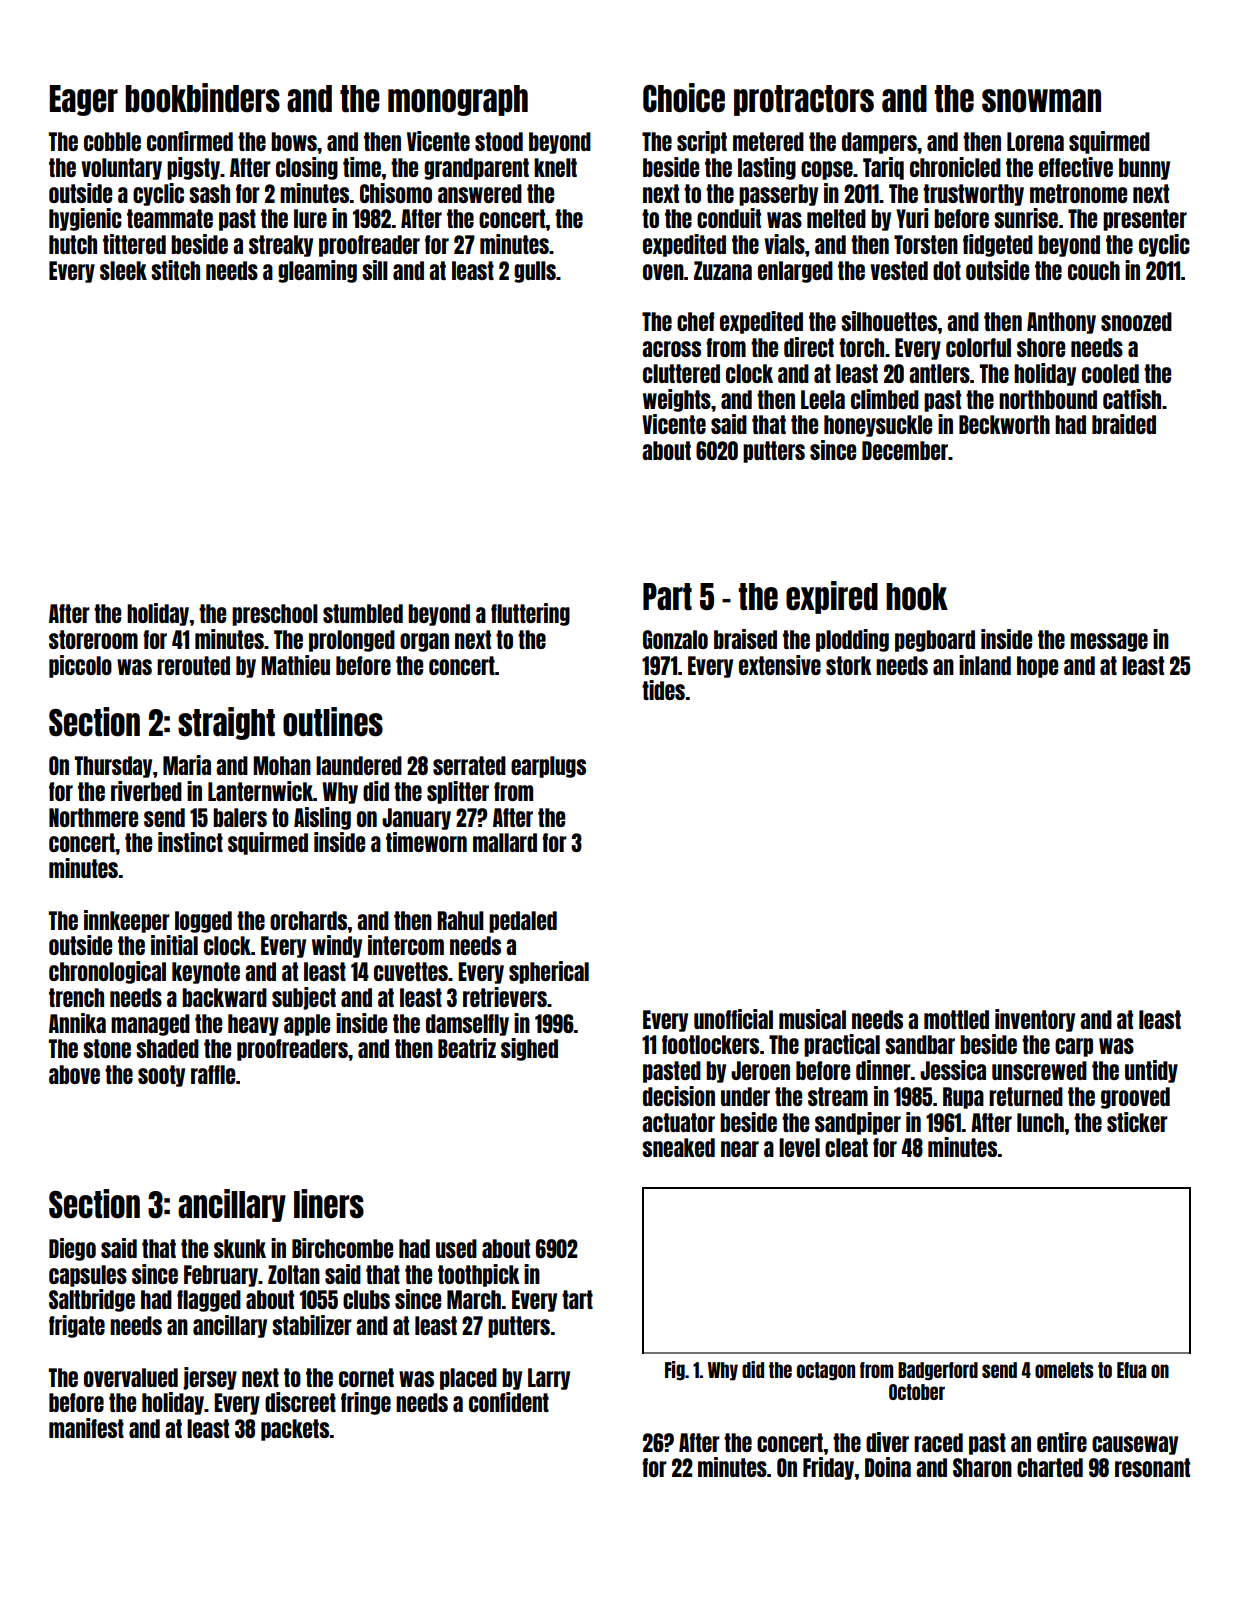 The image size is (1240, 1605). Describe the element at coordinates (307, 168) in the screenshot. I see `closing` at that location.
